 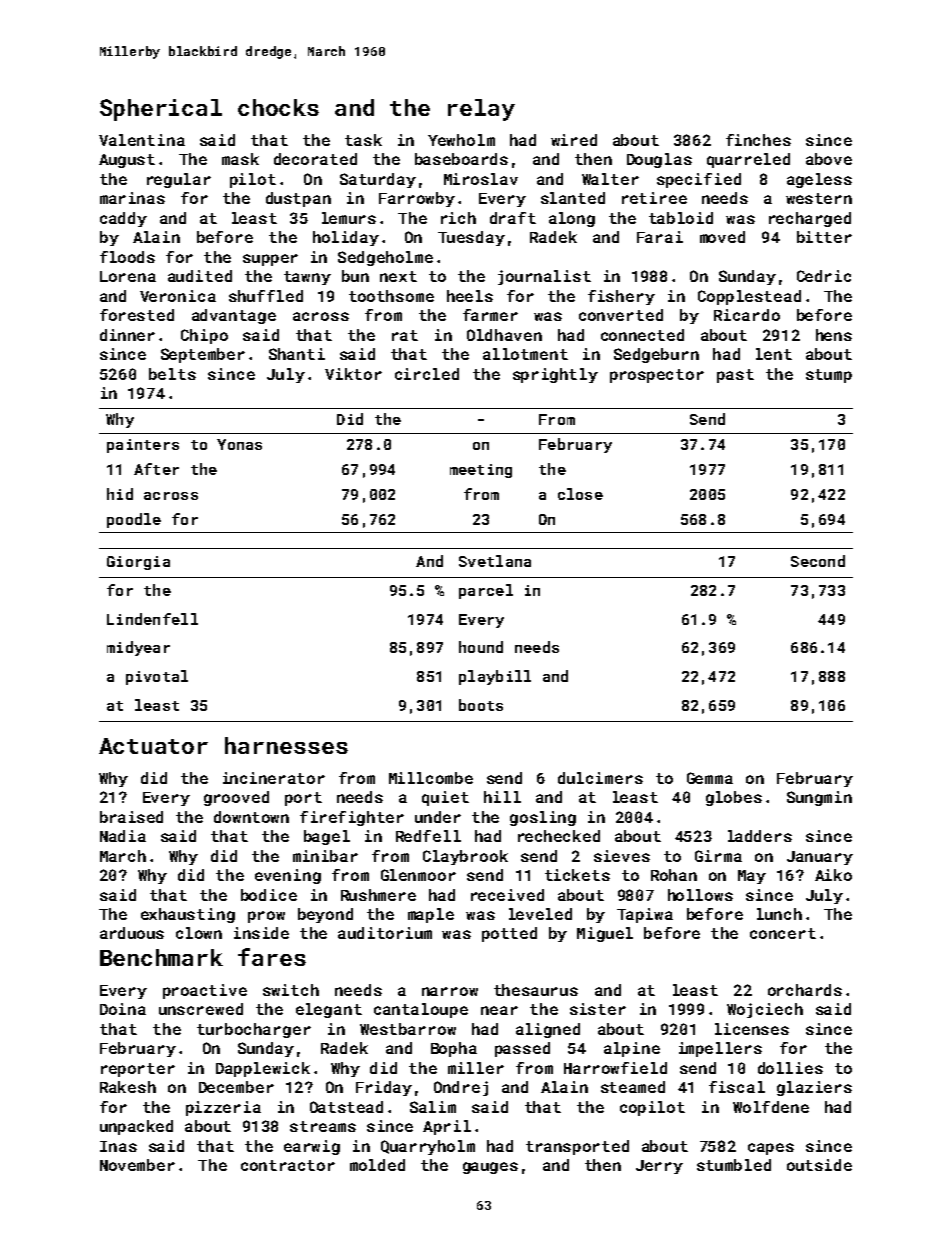 What do you see at coordinates (128, 1087) in the screenshot?
I see `Rakesh` at bounding box center [128, 1087].
